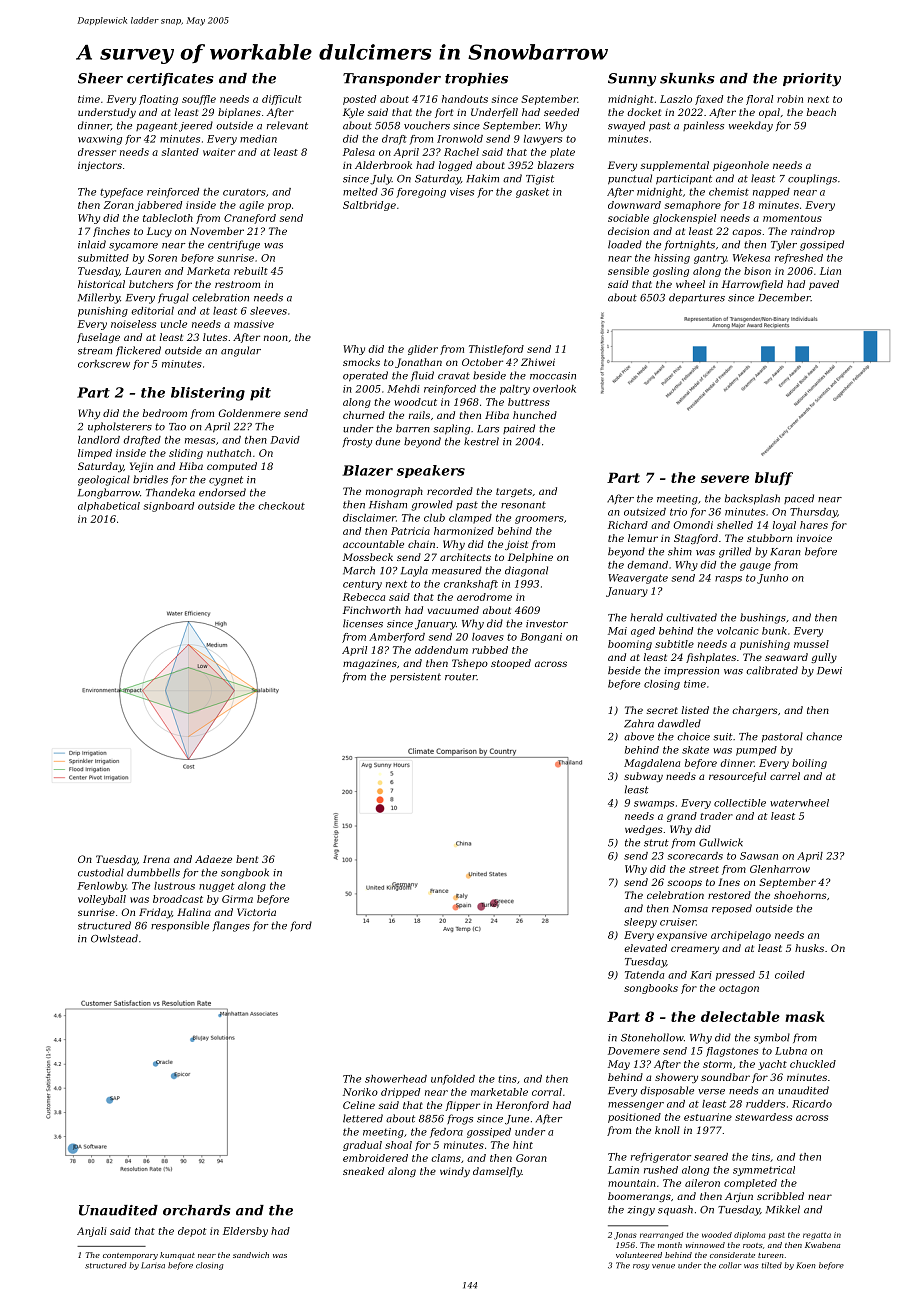 This page has height=1308, width=924. I want to click on certificates, so click(170, 79).
